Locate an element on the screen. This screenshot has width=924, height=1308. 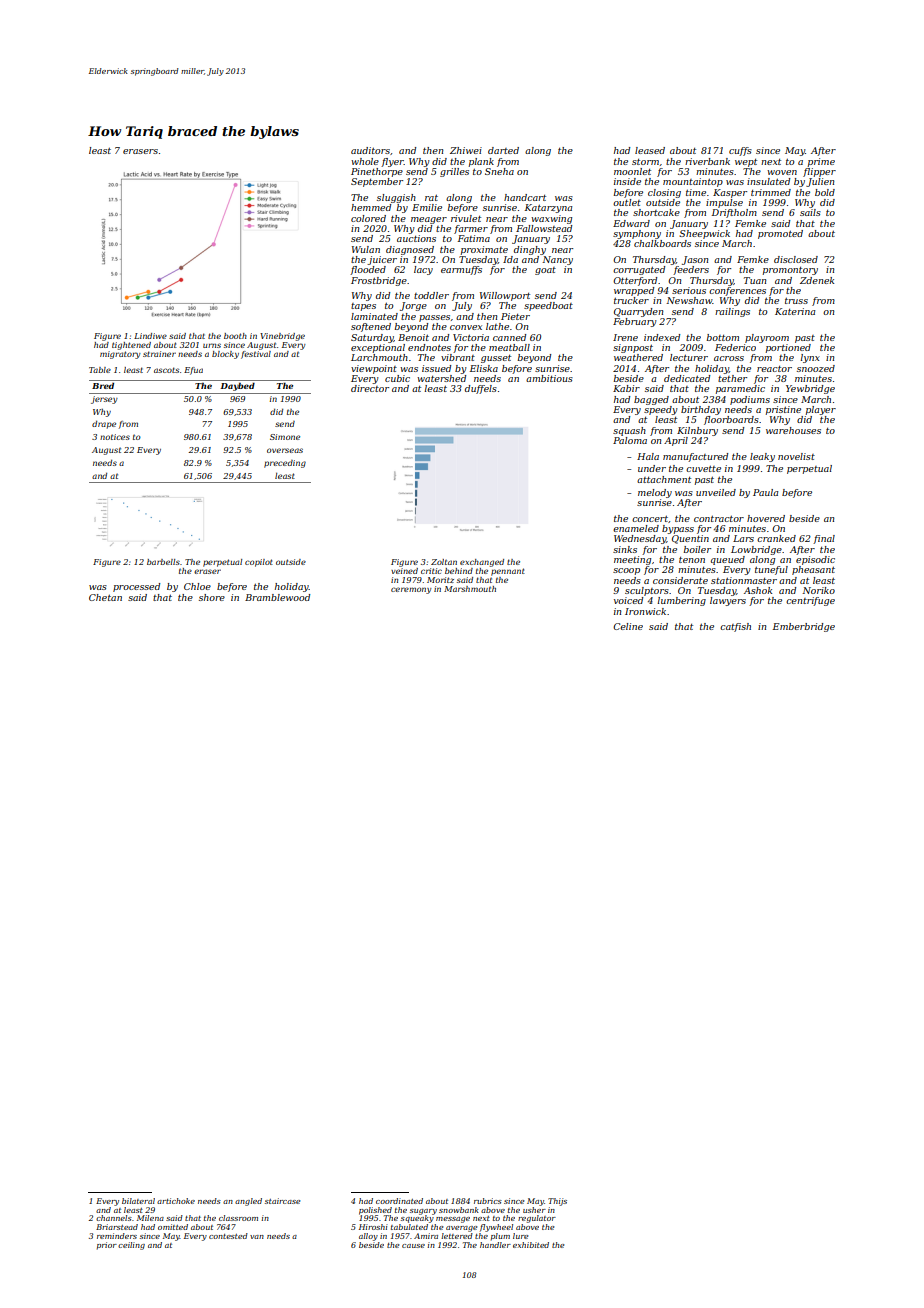
prior is located at coordinates (107, 1246).
